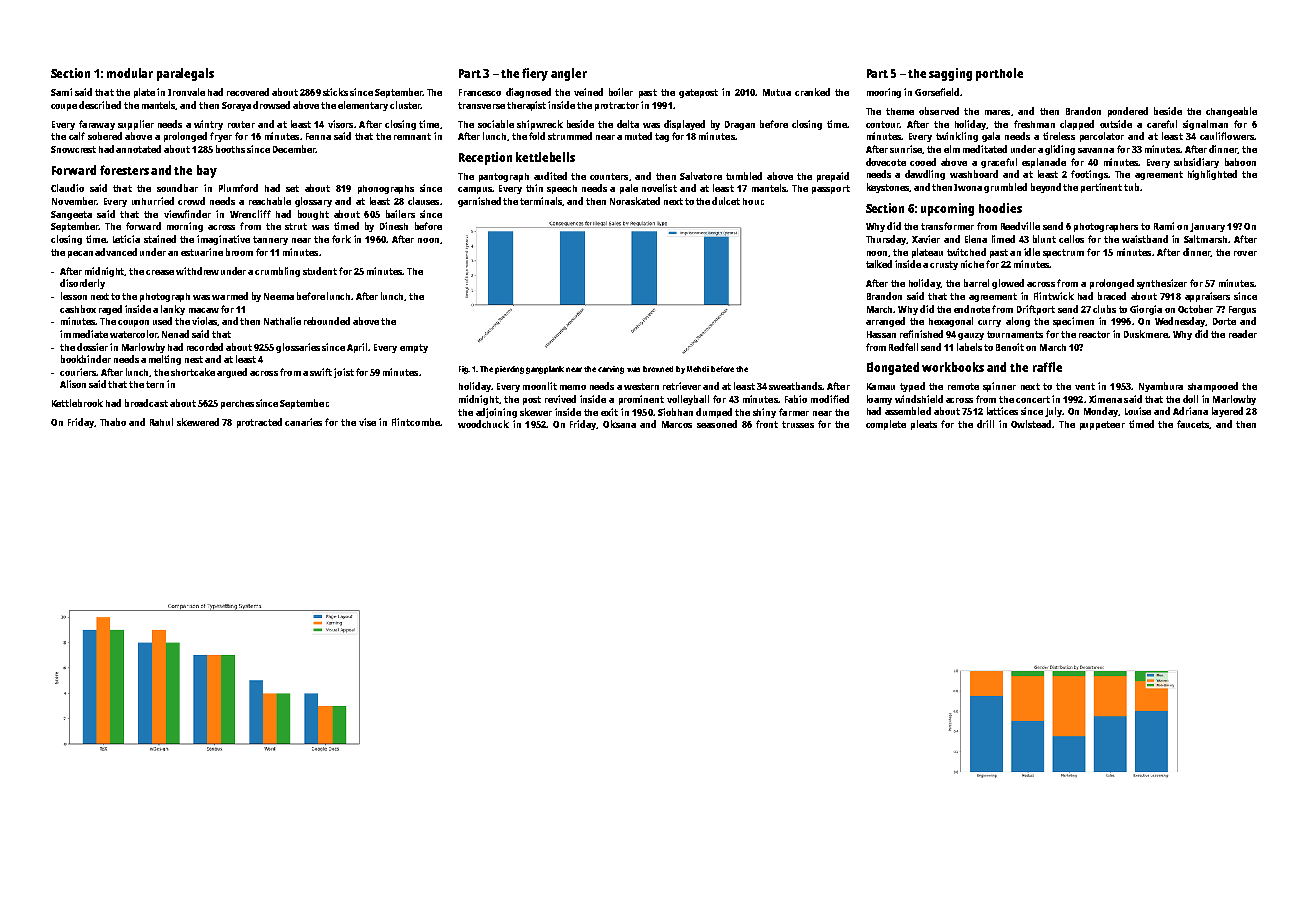 This screenshot has height=924, width=1308. What do you see at coordinates (113, 422) in the screenshot?
I see `Thabo` at bounding box center [113, 422].
